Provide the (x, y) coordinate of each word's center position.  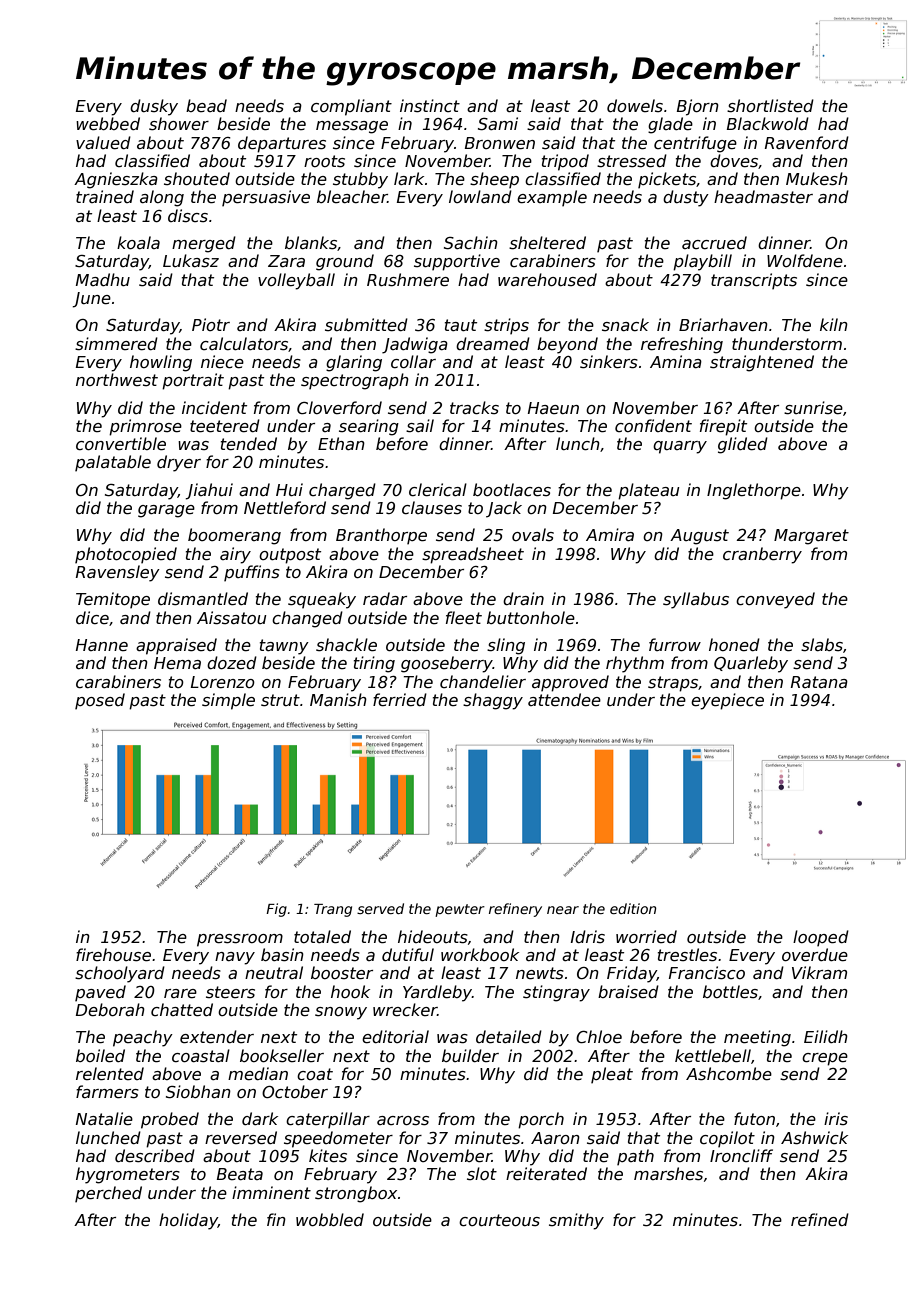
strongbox (356, 1194)
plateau (648, 491)
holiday (188, 1221)
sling (506, 646)
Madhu (103, 279)
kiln (834, 324)
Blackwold (768, 124)
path (635, 1157)
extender (217, 1037)
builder (470, 1055)
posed (100, 701)
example (552, 198)
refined (820, 1220)
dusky (154, 107)
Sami (498, 124)
